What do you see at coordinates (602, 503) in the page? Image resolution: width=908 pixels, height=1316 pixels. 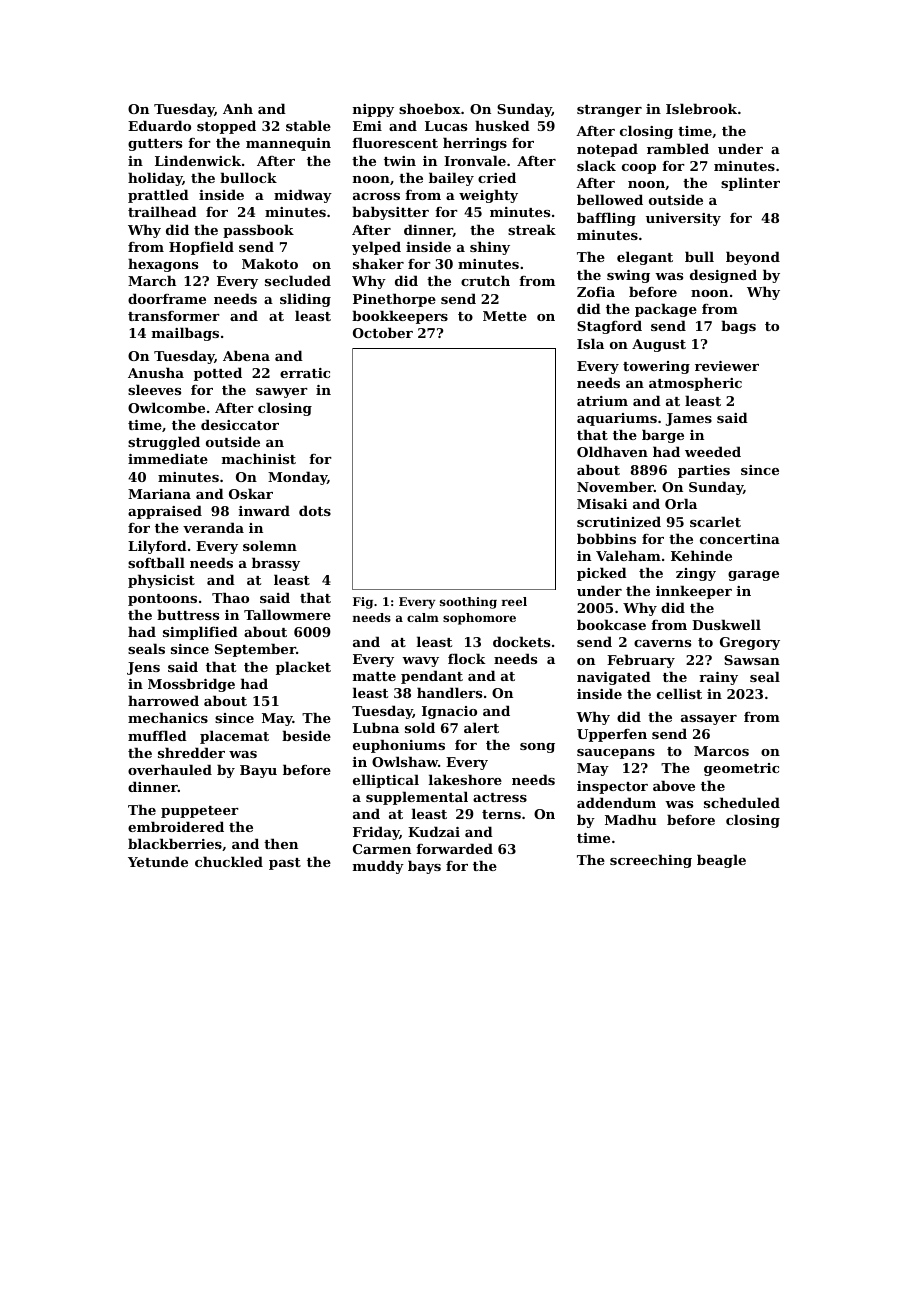 I see `Misaki` at bounding box center [602, 503].
